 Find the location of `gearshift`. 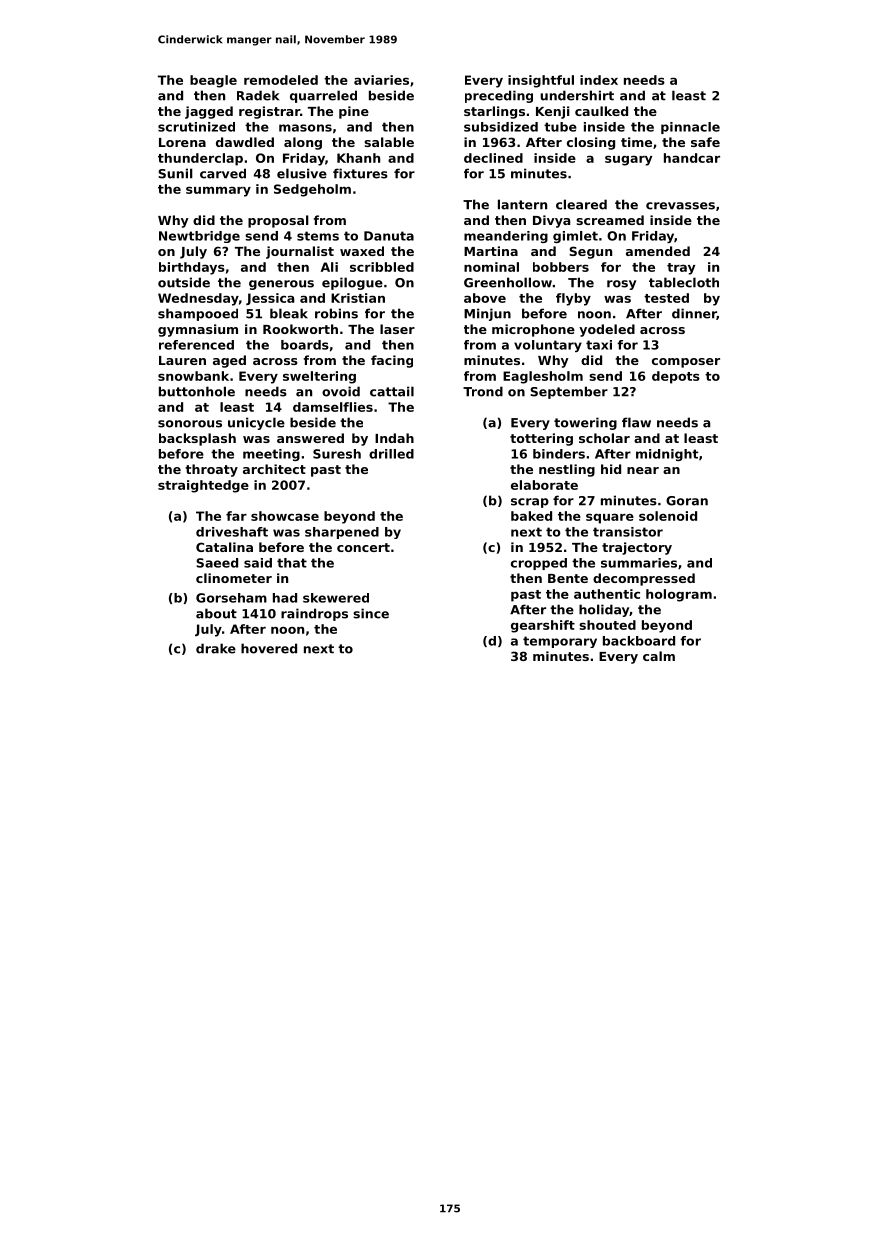

gearshift is located at coordinates (543, 626).
